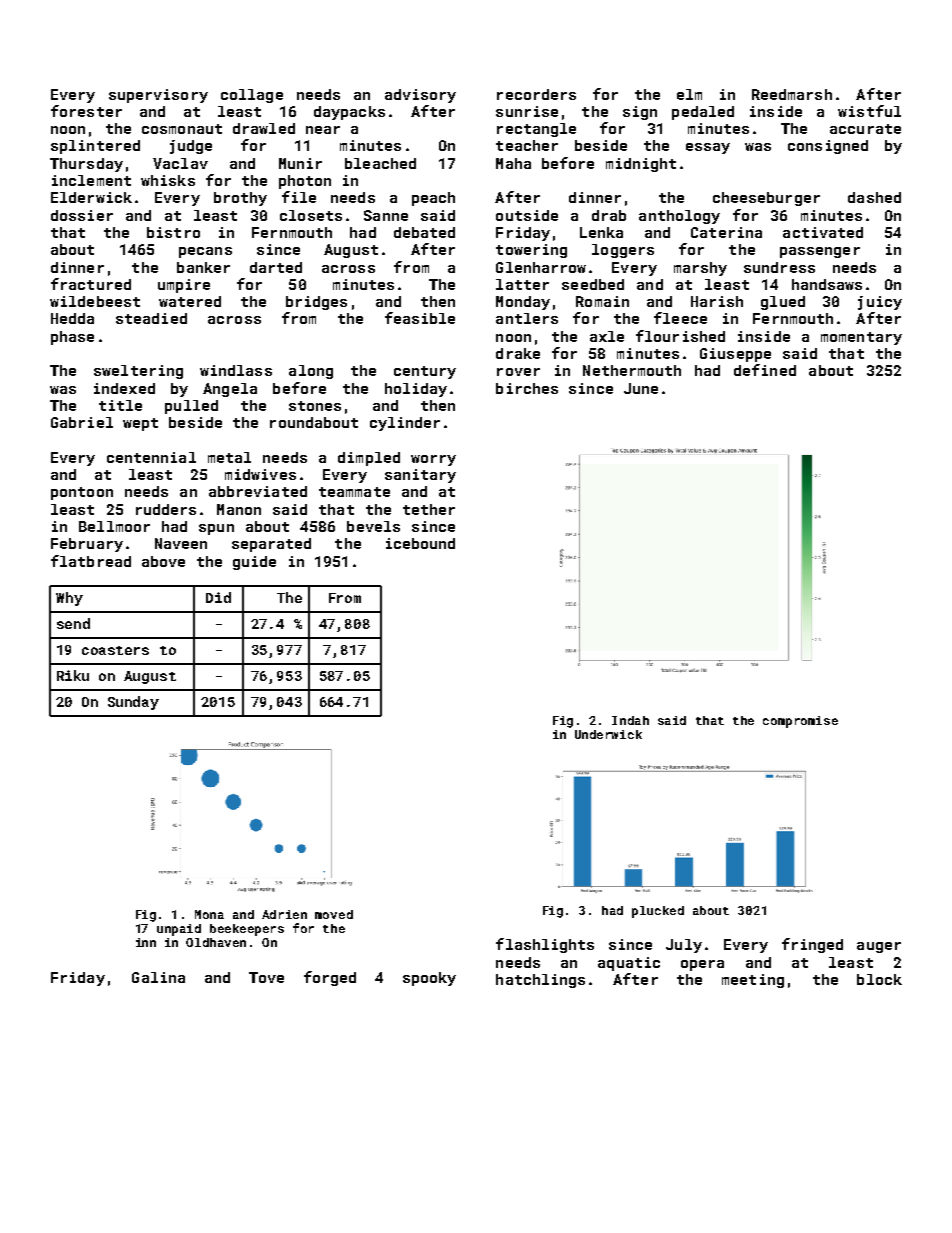 This document has width=952, height=1233. I want to click on drake, so click(518, 353).
